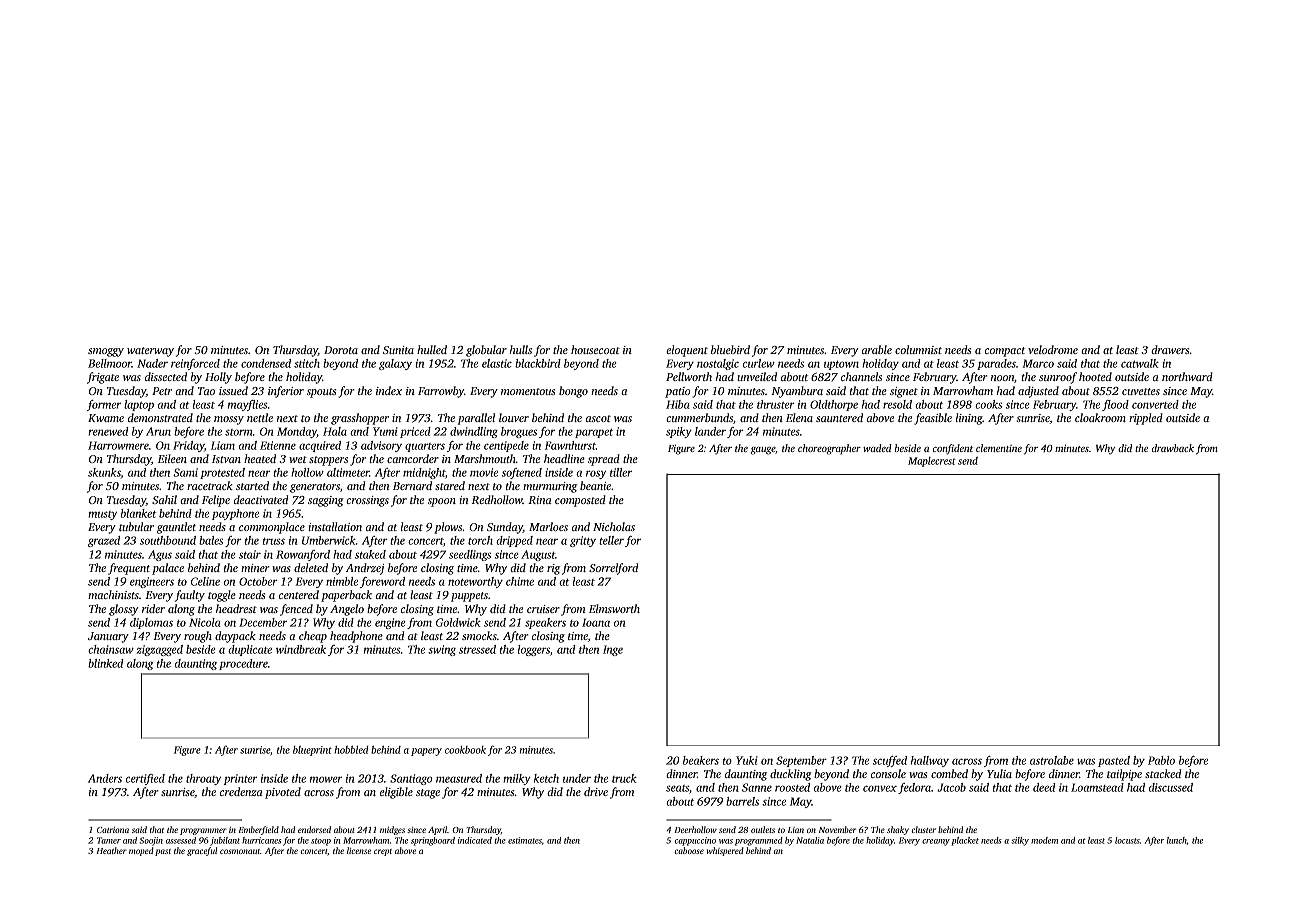 This screenshot has height=924, width=1308. I want to click on drawback, so click(1173, 448).
